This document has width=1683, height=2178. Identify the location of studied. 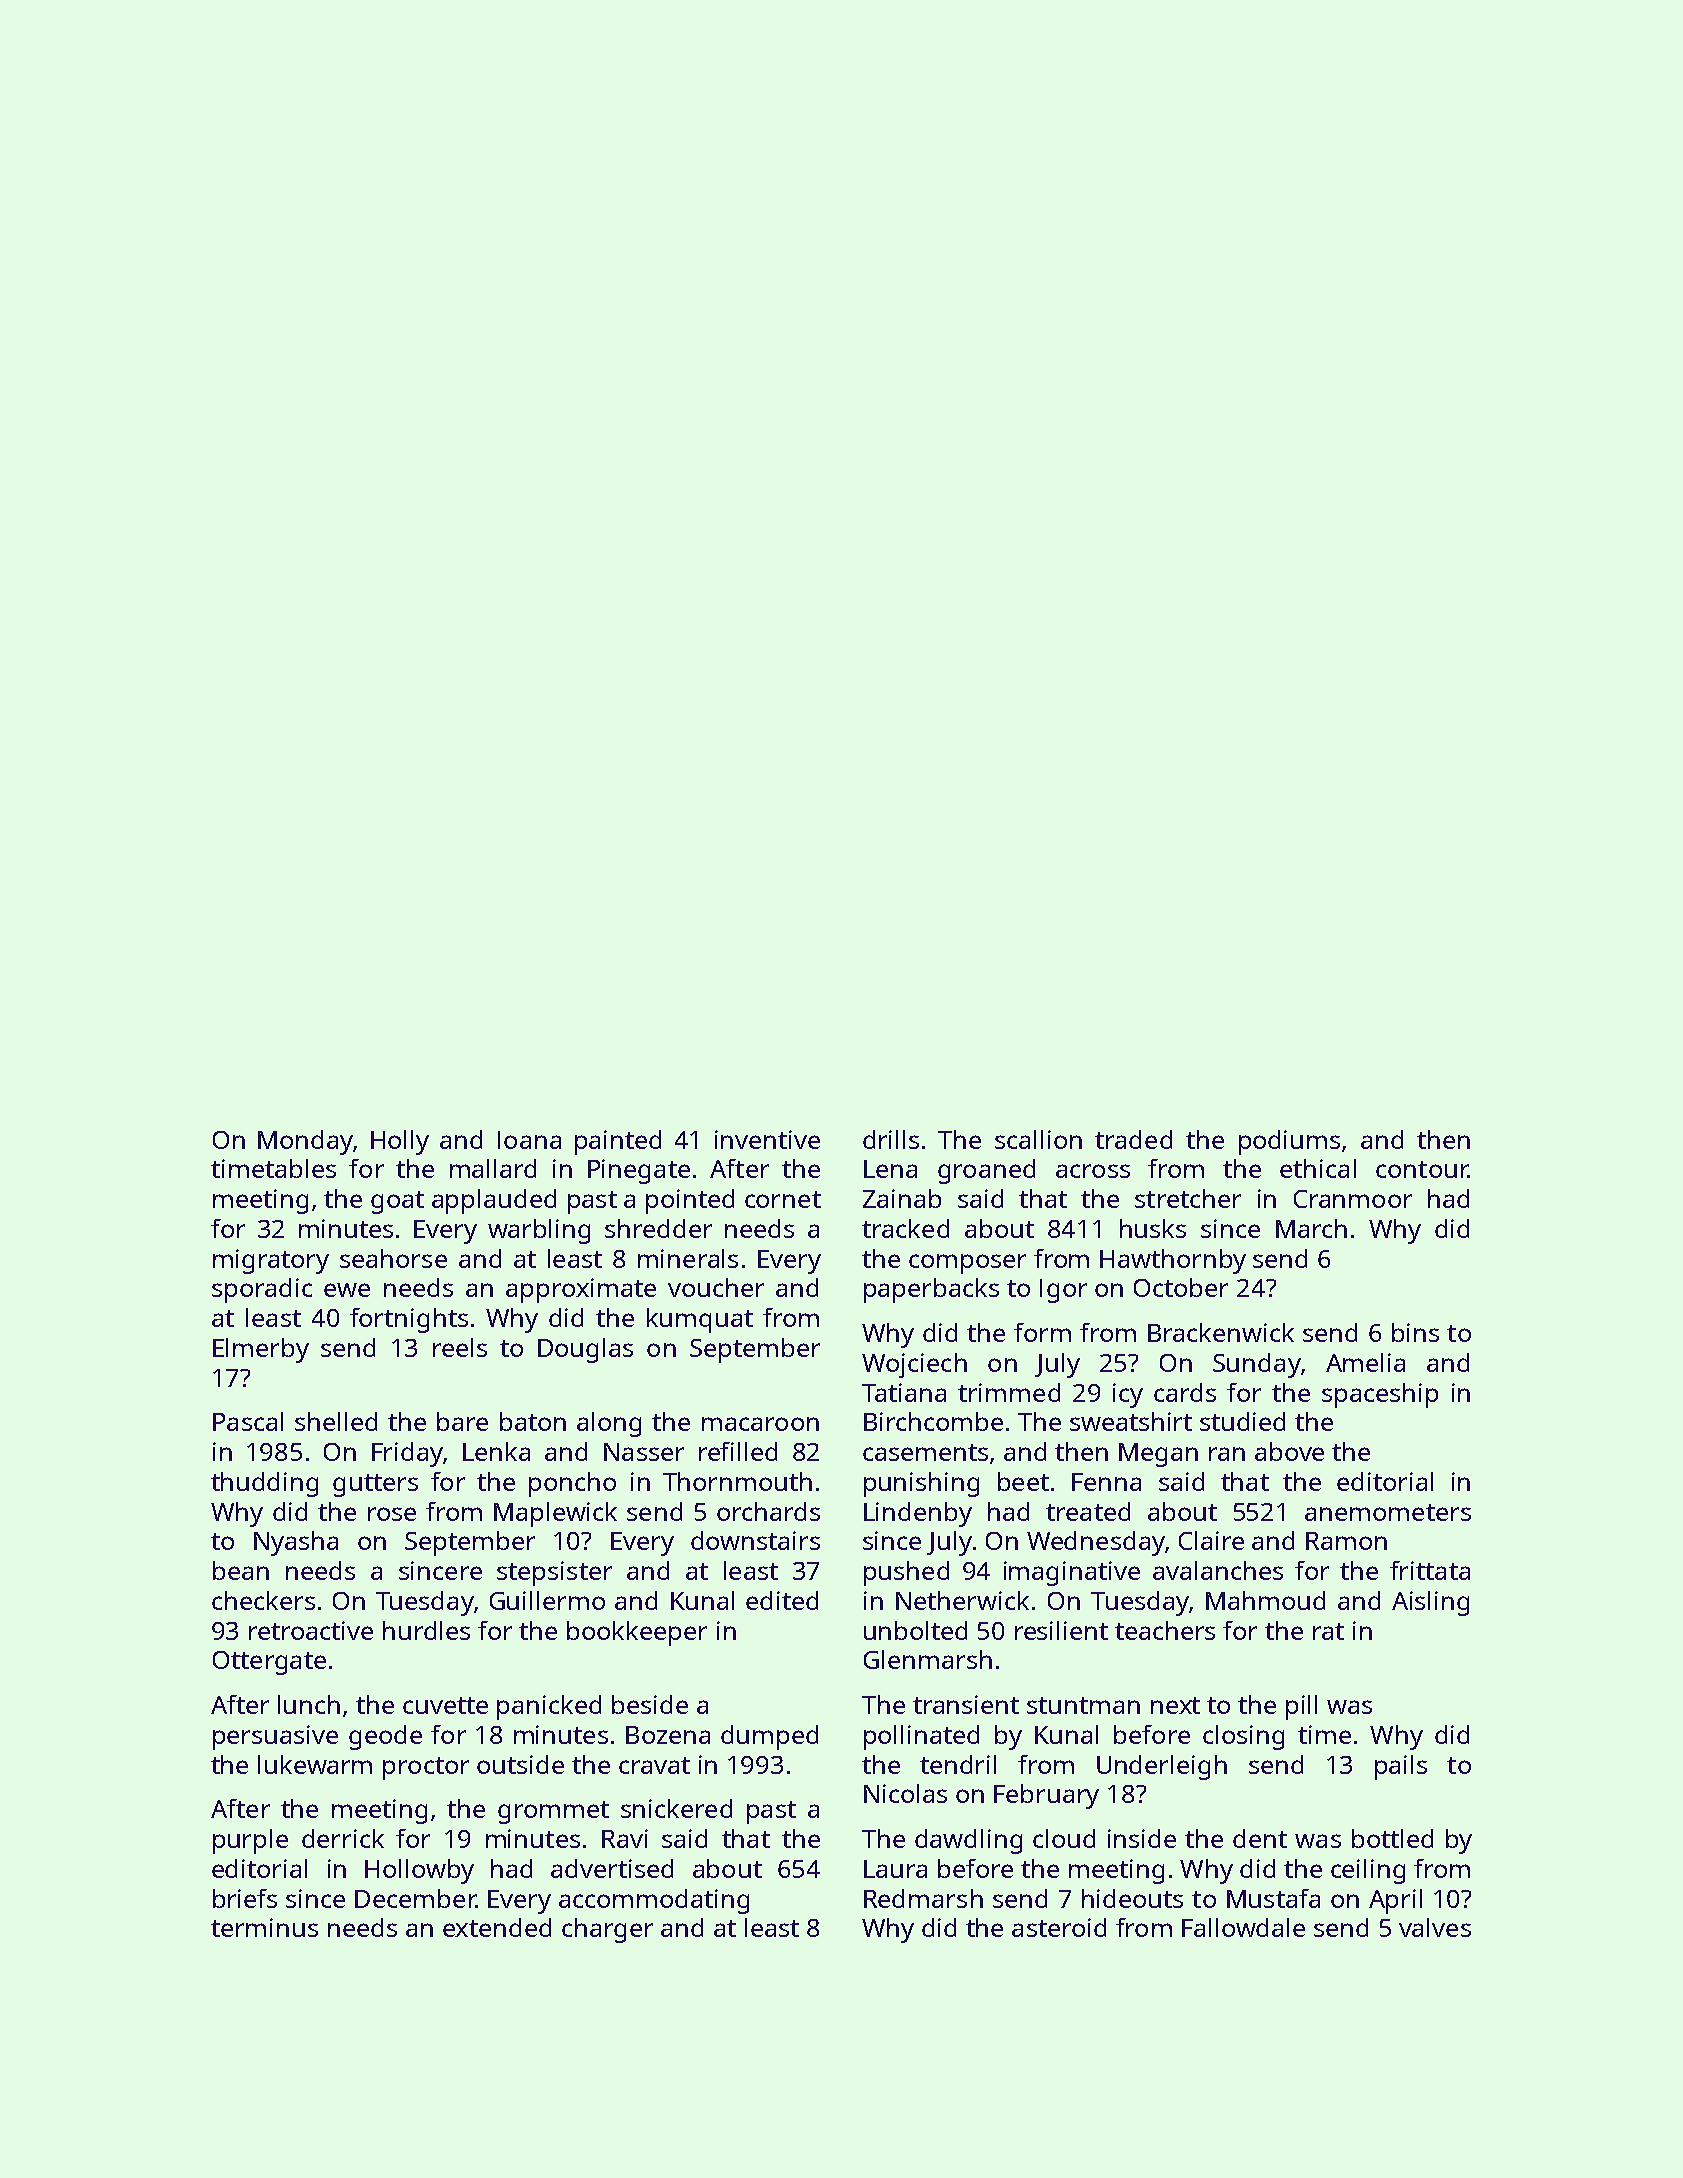
(1242, 1421).
